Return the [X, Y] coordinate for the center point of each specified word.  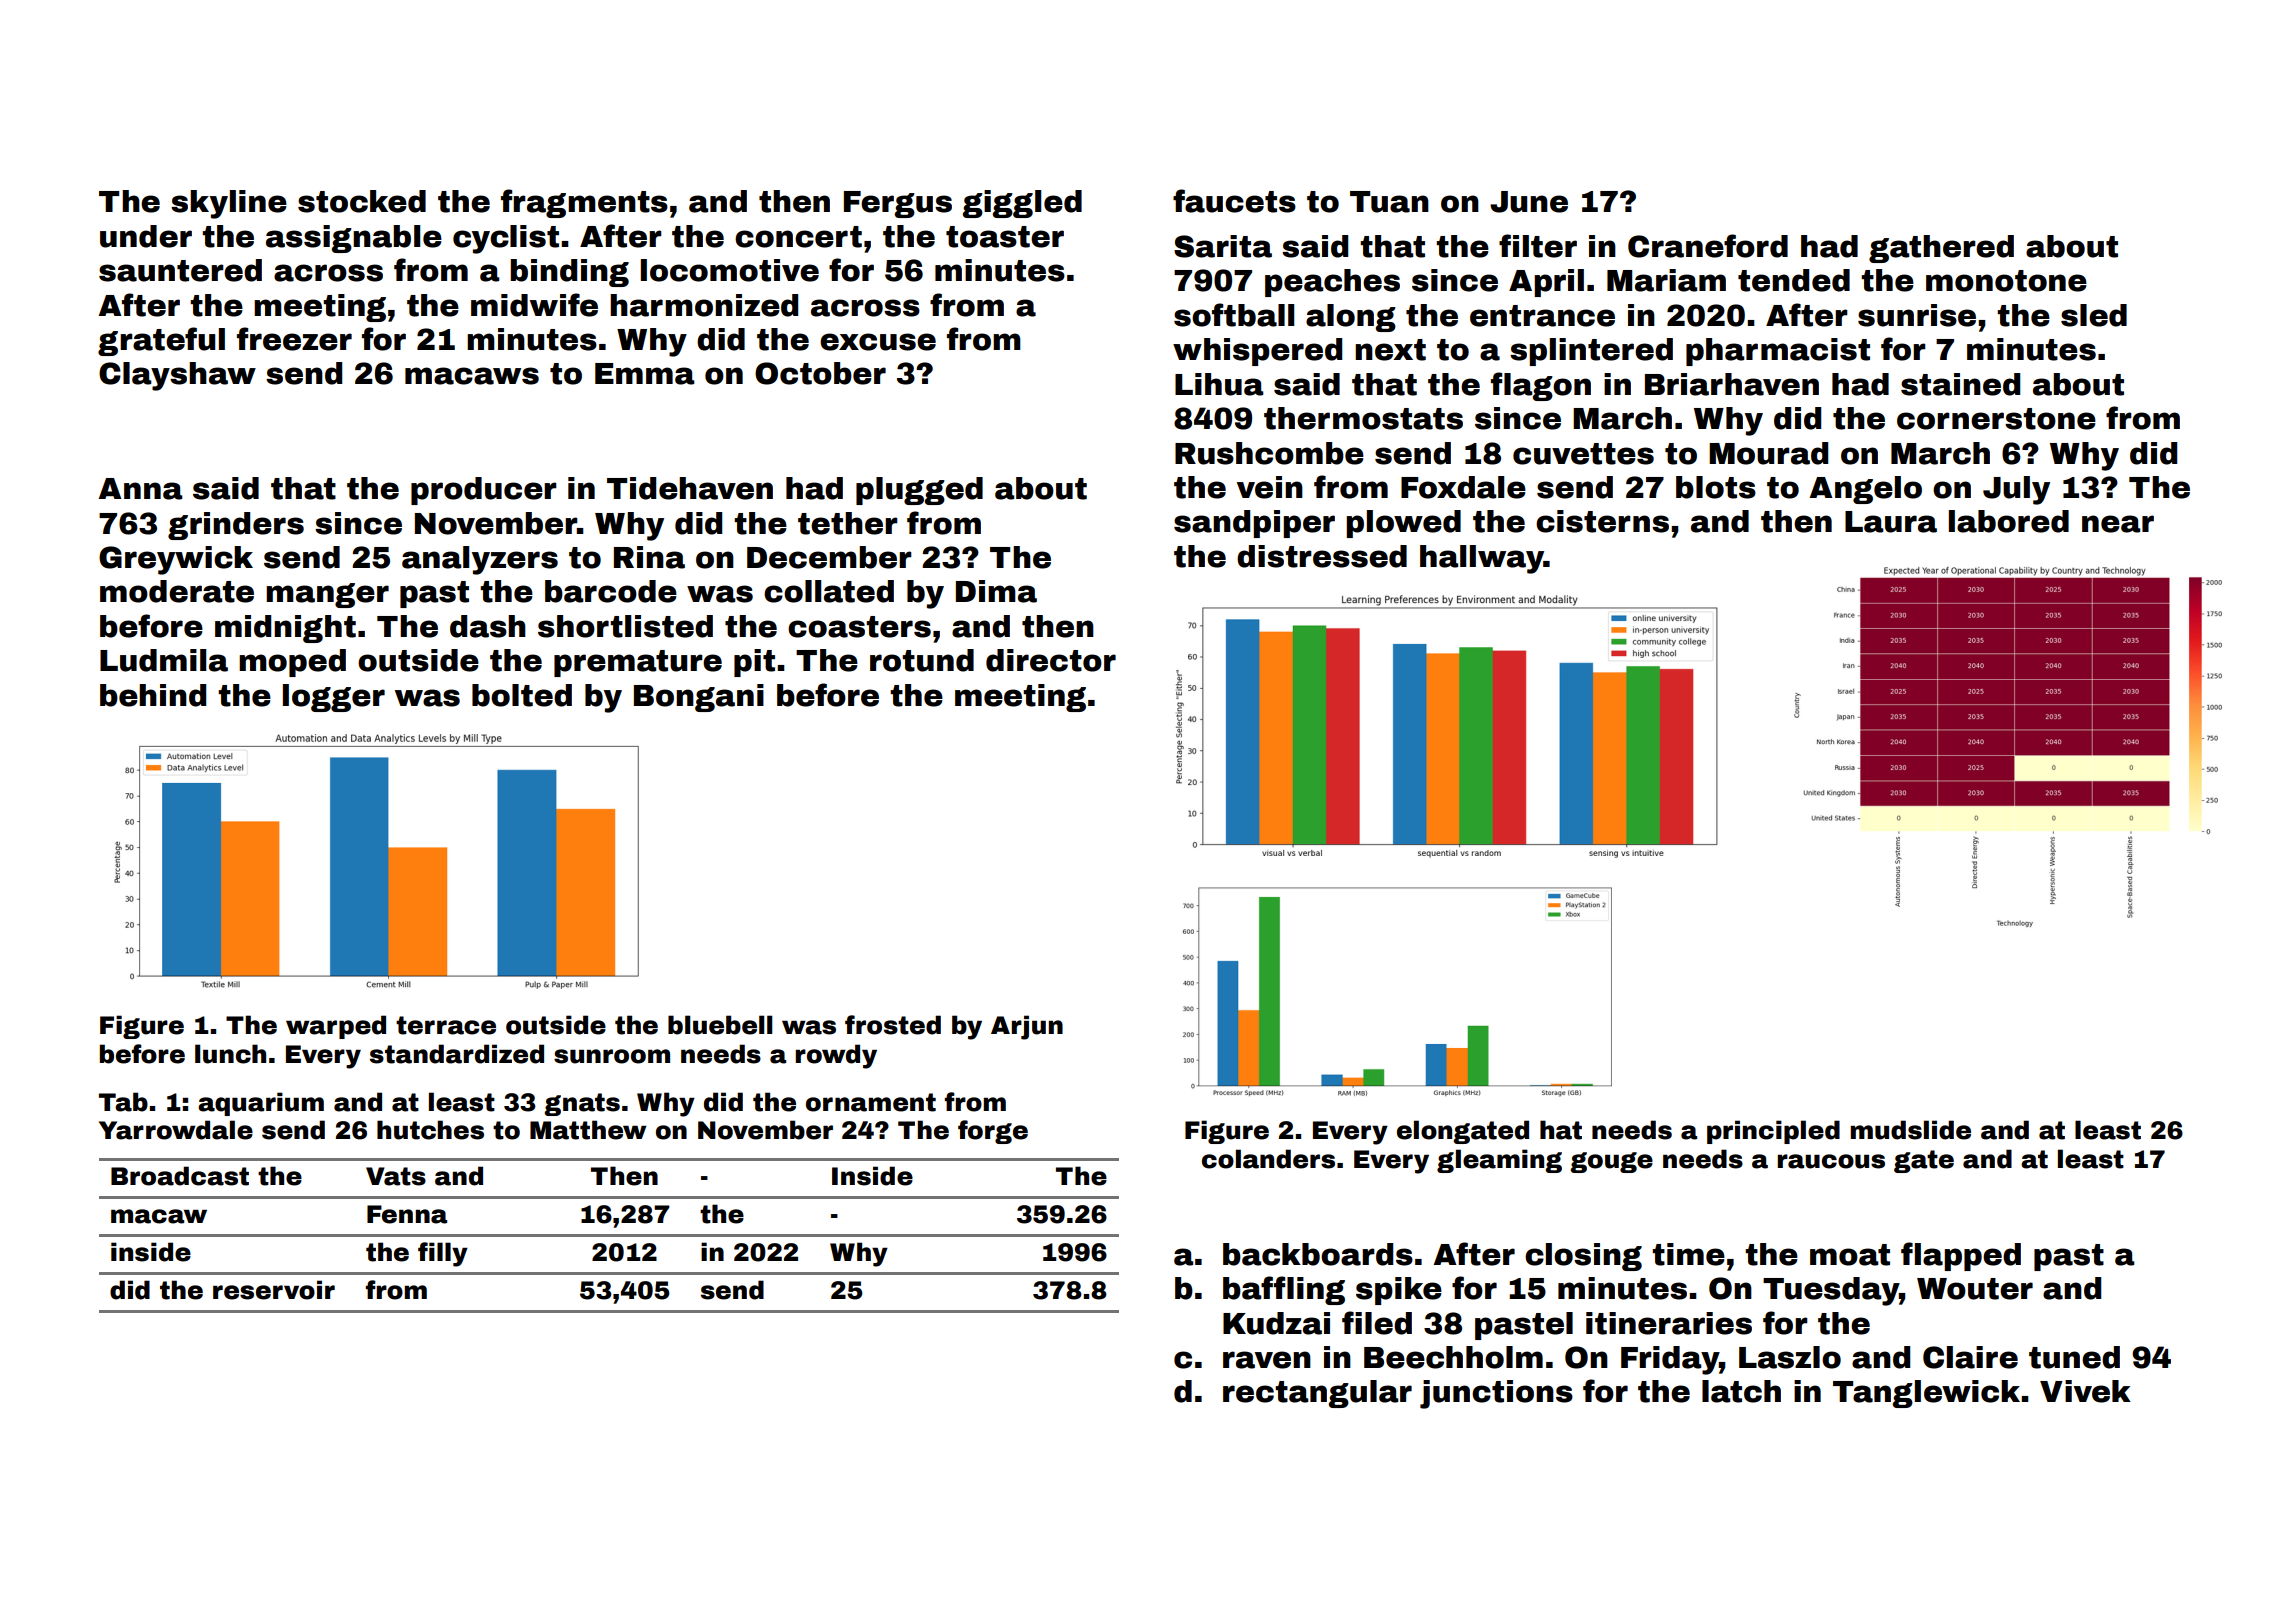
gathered [1941, 249]
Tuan [1389, 202]
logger [334, 698]
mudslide [1910, 1130]
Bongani [699, 698]
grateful [161, 341]
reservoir [274, 1290]
